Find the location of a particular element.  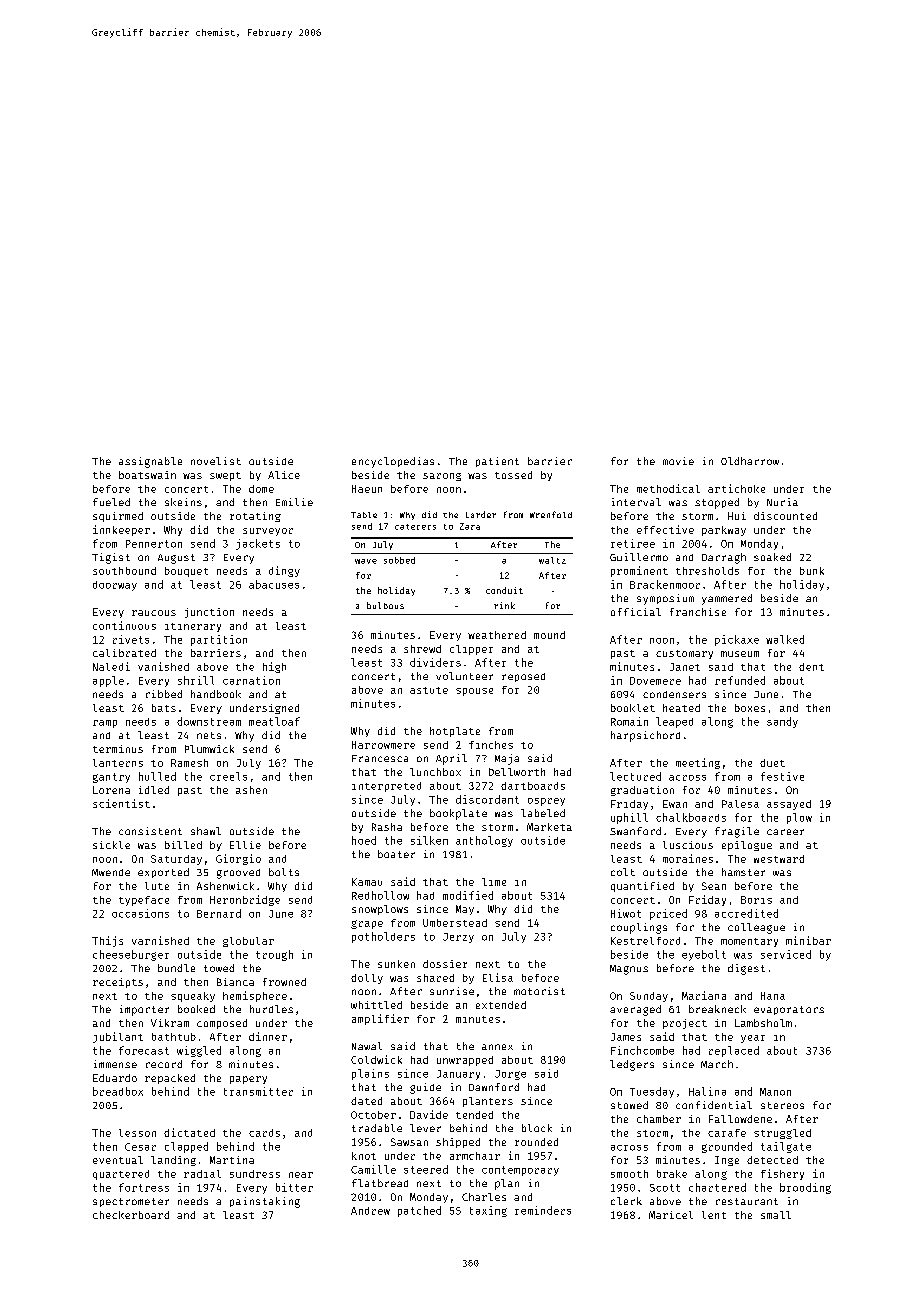

taxing is located at coordinates (488, 1211).
